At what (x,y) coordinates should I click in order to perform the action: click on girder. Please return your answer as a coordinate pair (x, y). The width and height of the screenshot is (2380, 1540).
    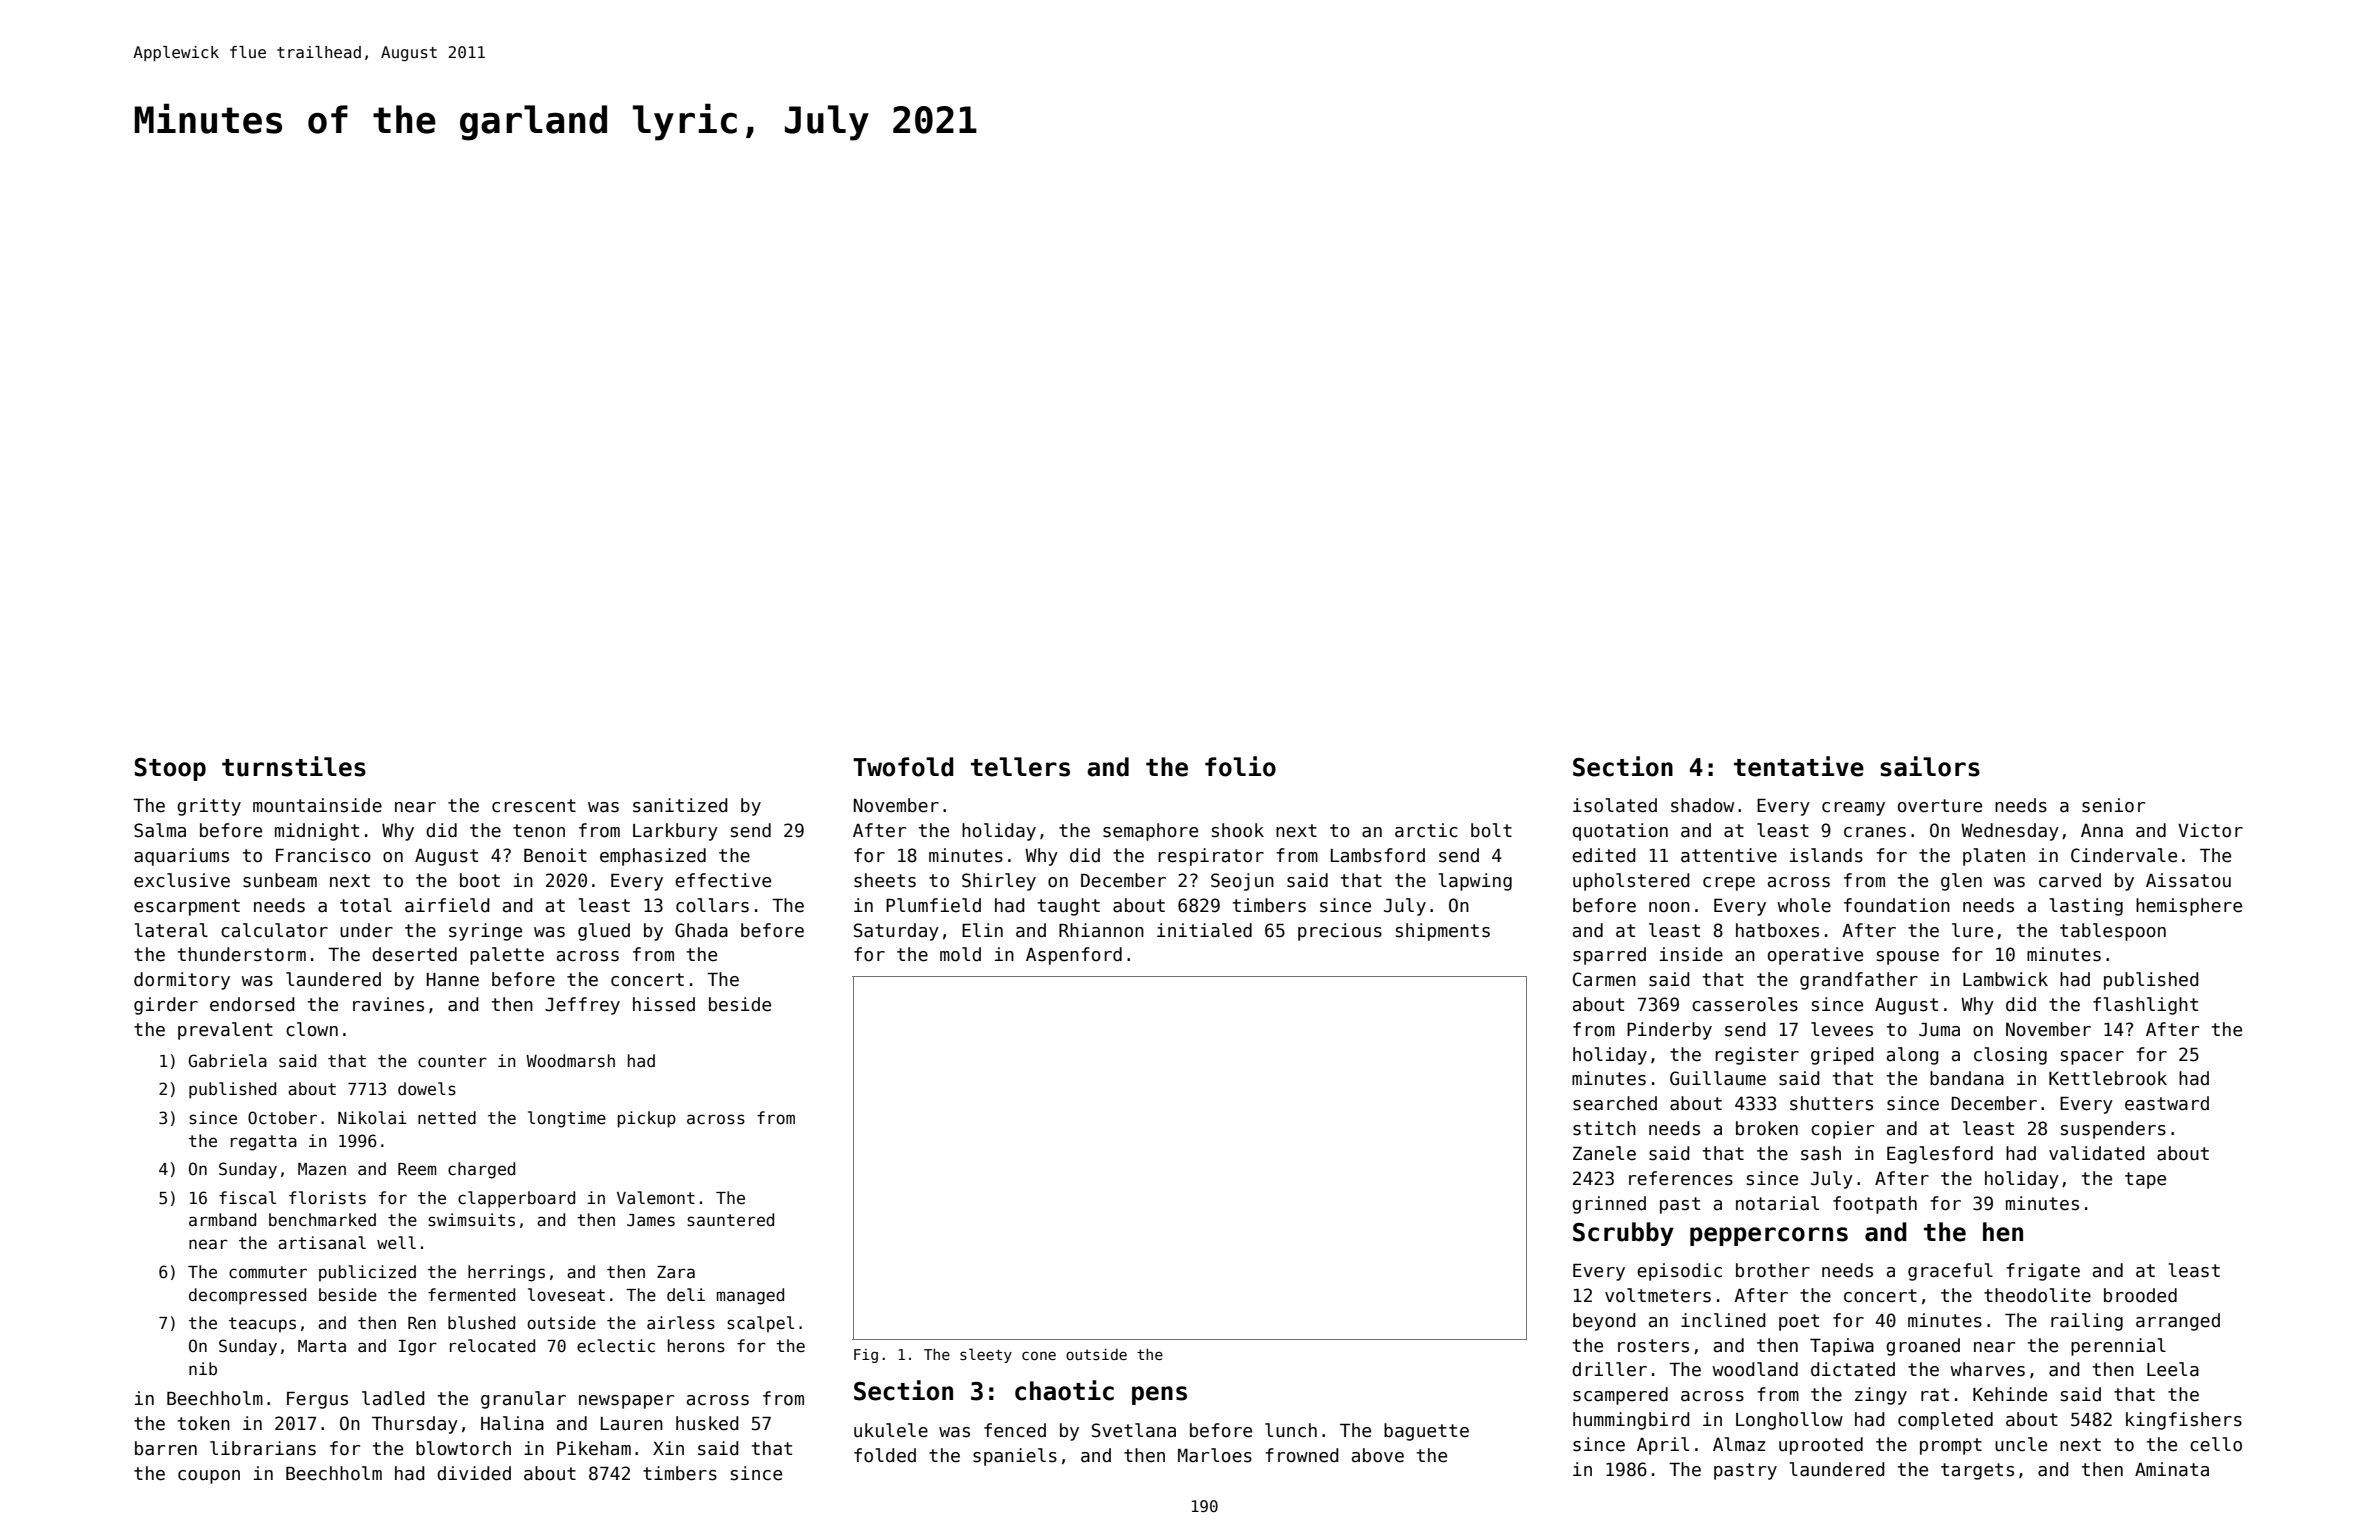
    Looking at the image, I should click on (166, 1006).
